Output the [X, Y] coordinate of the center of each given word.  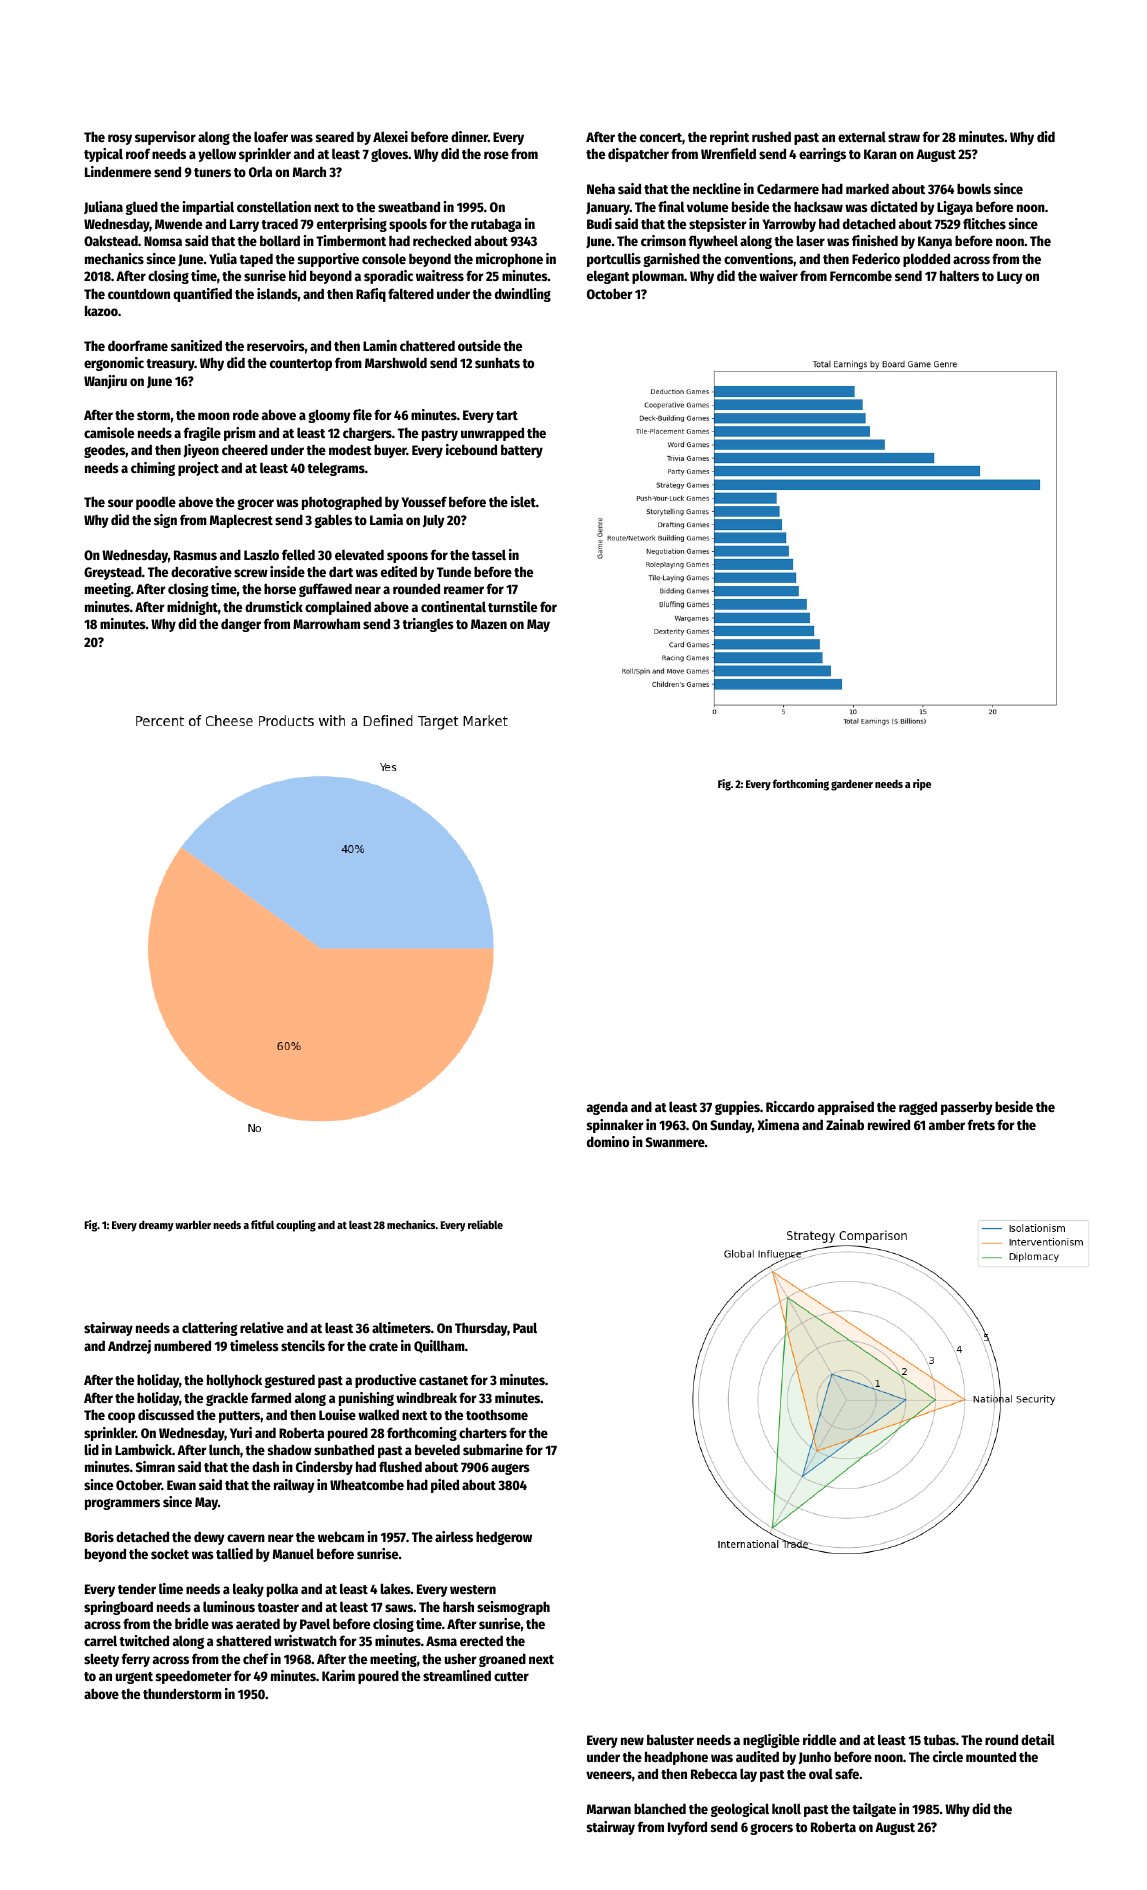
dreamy [156, 1226]
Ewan [181, 1485]
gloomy [329, 416]
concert [661, 137]
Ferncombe [861, 276]
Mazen [489, 624]
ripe [922, 785]
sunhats [497, 362]
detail [1038, 1739]
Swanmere [675, 1142]
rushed [771, 137]
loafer [271, 136]
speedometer [194, 1677]
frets [981, 1124]
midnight [192, 608]
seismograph [513, 1608]
